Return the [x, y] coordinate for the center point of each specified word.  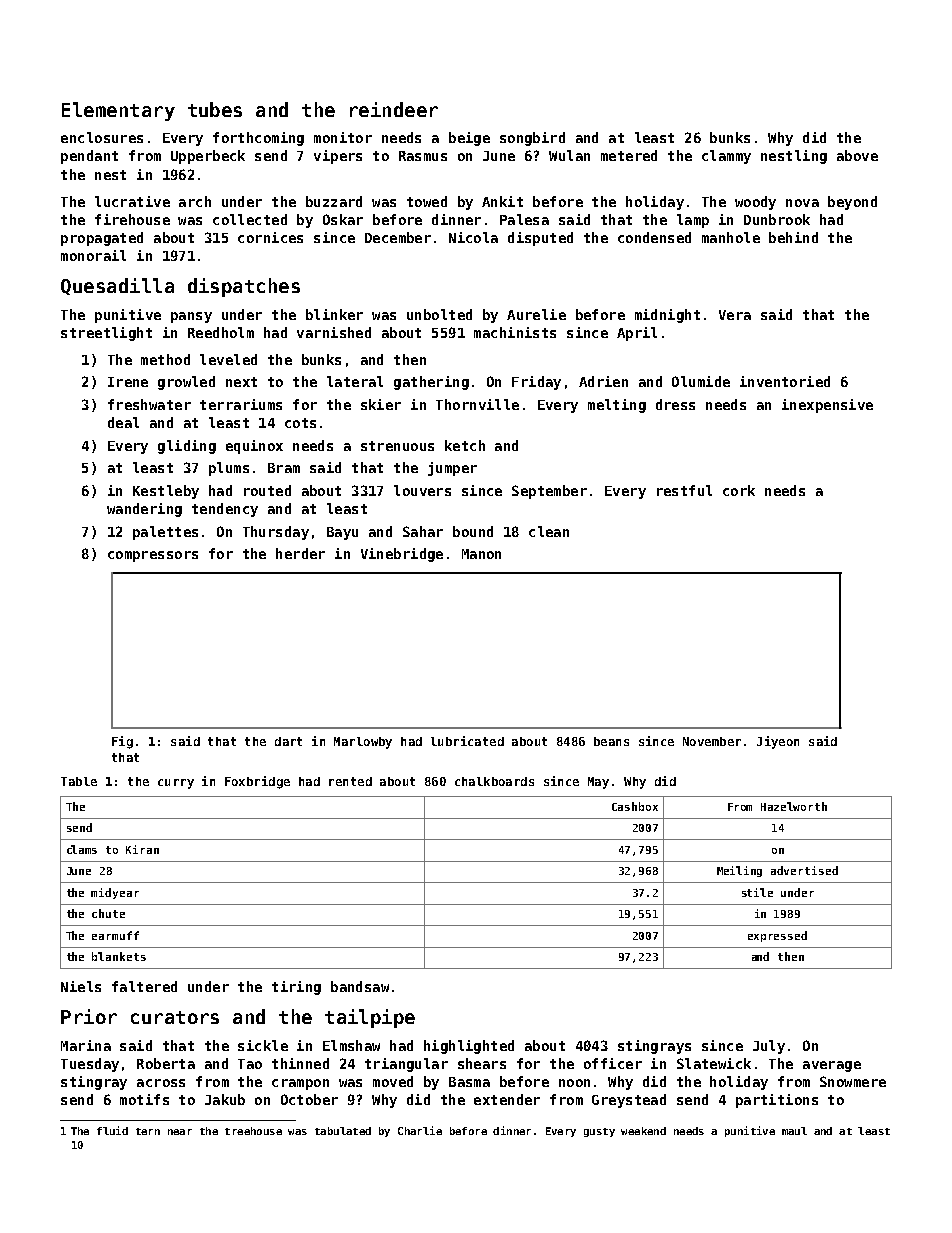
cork [739, 490]
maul [794, 1131]
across [161, 1083]
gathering [431, 383]
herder [300, 553]
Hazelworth [794, 806]
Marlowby [363, 743]
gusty [599, 1132]
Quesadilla [117, 286]
